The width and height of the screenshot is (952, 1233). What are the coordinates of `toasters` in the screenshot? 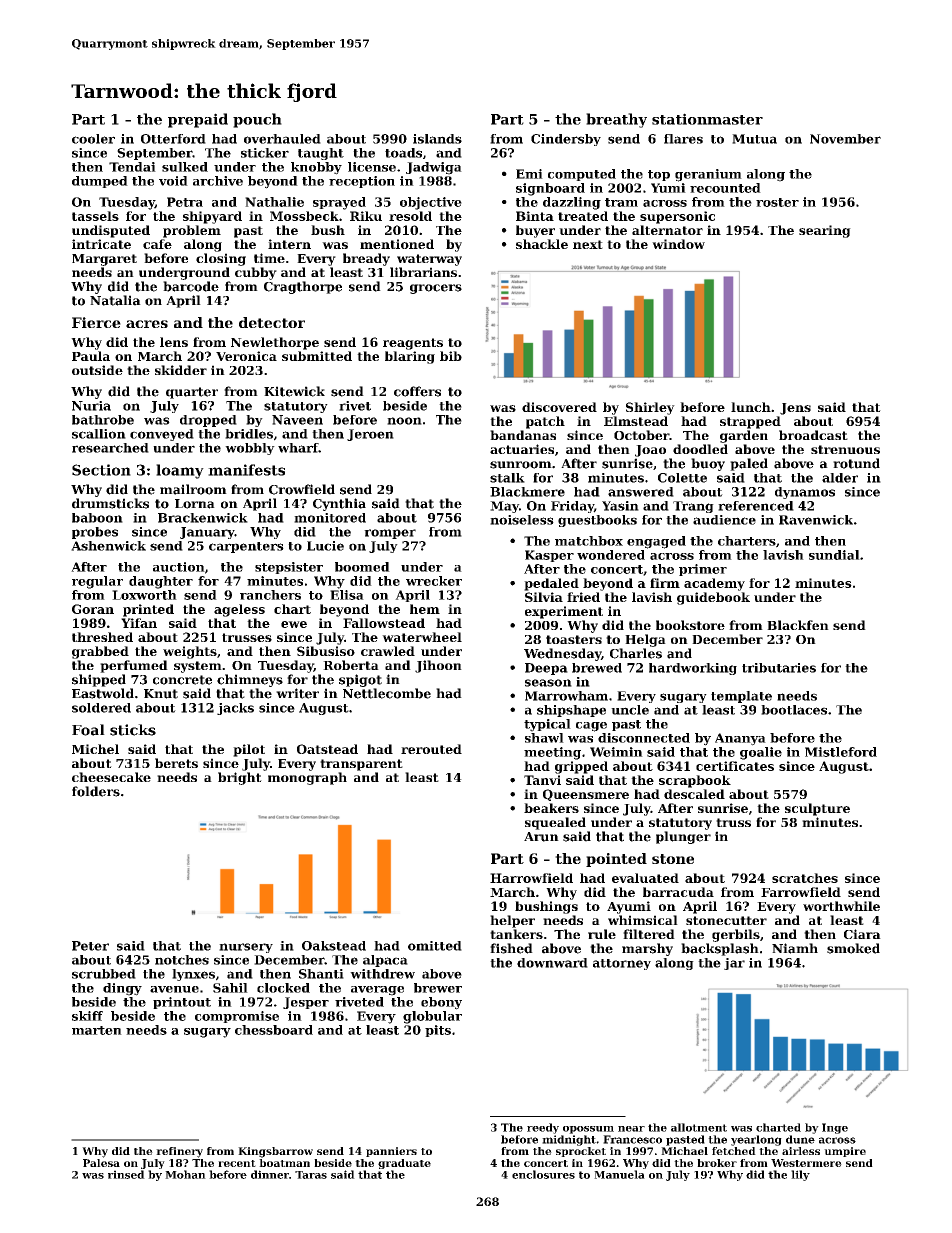 It's located at (574, 639).
